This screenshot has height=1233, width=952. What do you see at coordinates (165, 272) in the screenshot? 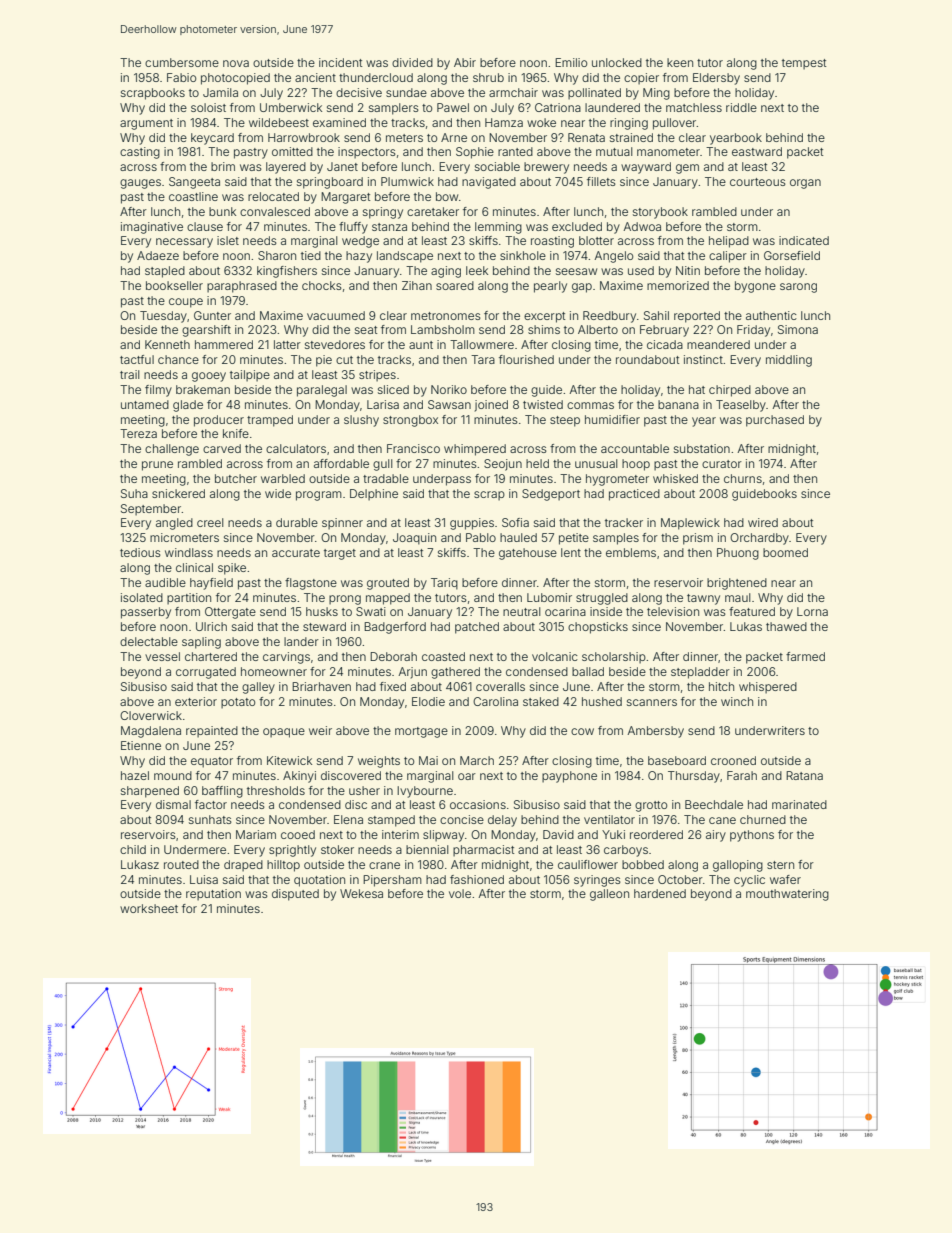
I see `stapled` at bounding box center [165, 272].
